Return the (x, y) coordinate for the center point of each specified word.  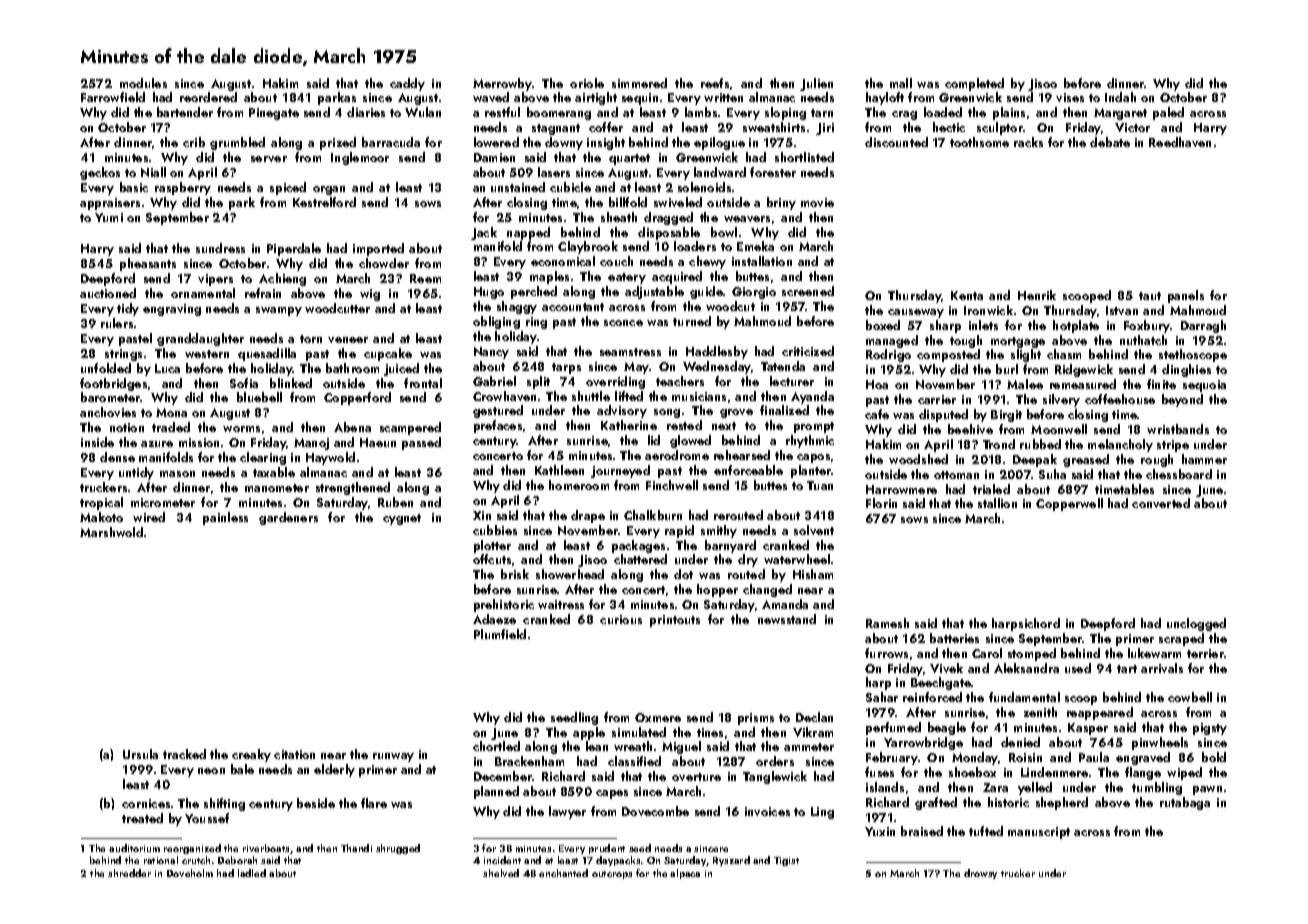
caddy (407, 84)
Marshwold (111, 532)
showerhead (570, 574)
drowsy (980, 874)
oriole (587, 83)
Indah (1120, 97)
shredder (129, 873)
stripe (1173, 446)
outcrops (612, 875)
